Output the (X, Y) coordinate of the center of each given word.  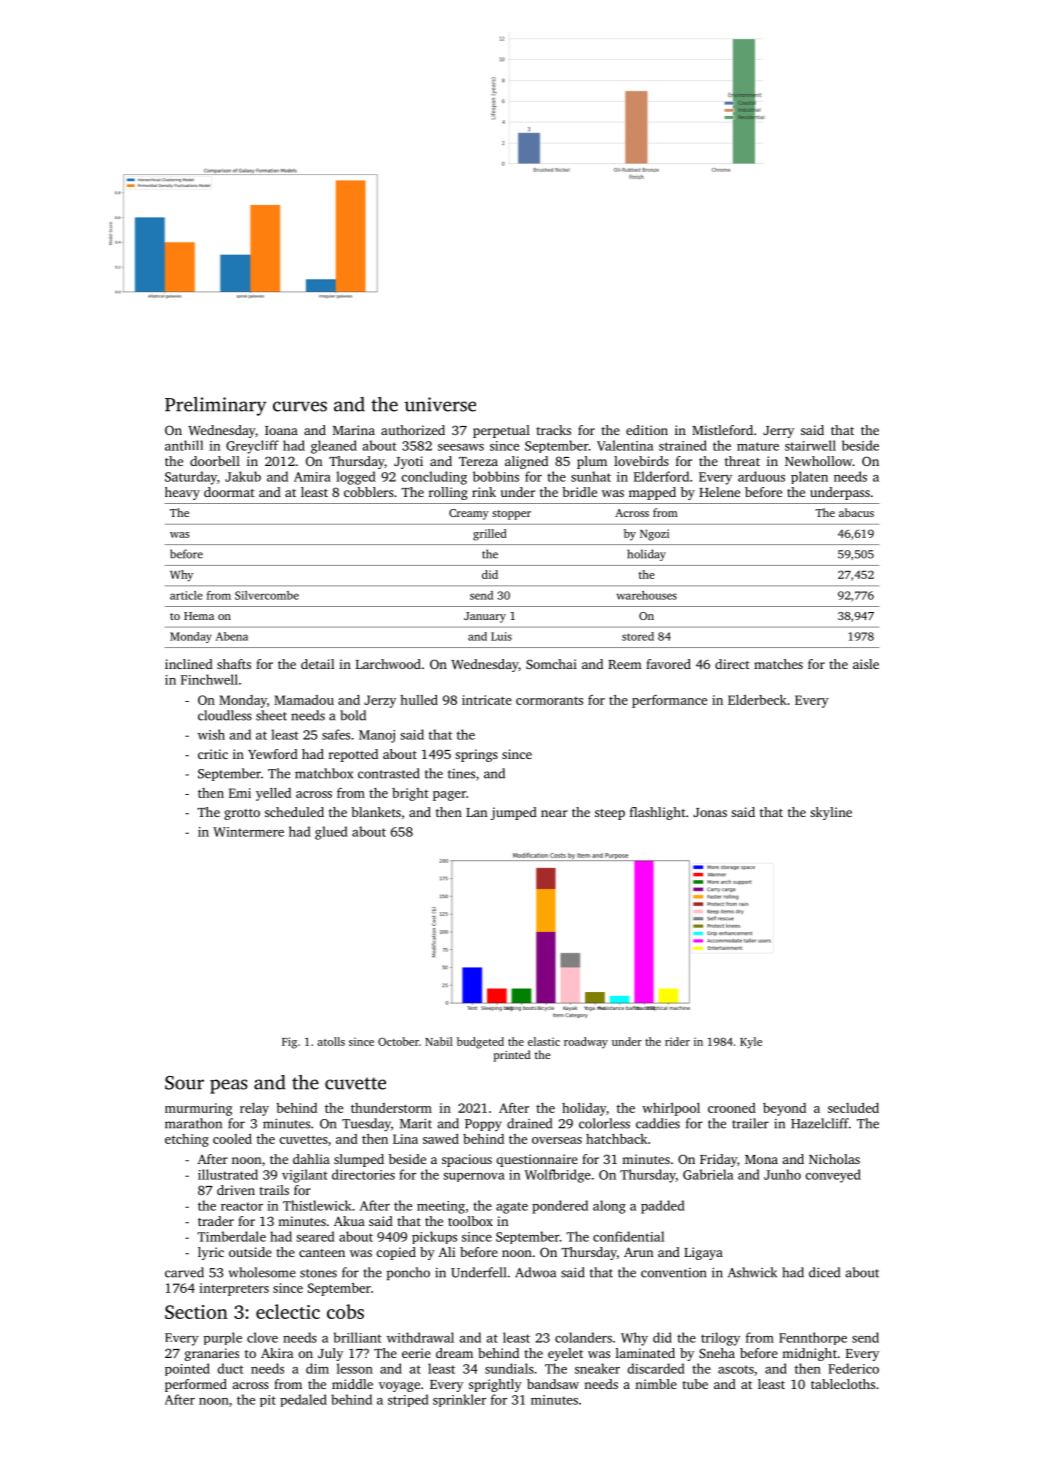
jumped (514, 813)
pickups (434, 1237)
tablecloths (843, 1384)
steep (610, 814)
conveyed (833, 1176)
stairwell (810, 445)
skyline (831, 813)
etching (187, 1140)
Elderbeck (757, 700)
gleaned (334, 447)
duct (230, 1368)
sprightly (495, 1385)
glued (331, 833)
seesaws (461, 447)
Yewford (273, 754)
